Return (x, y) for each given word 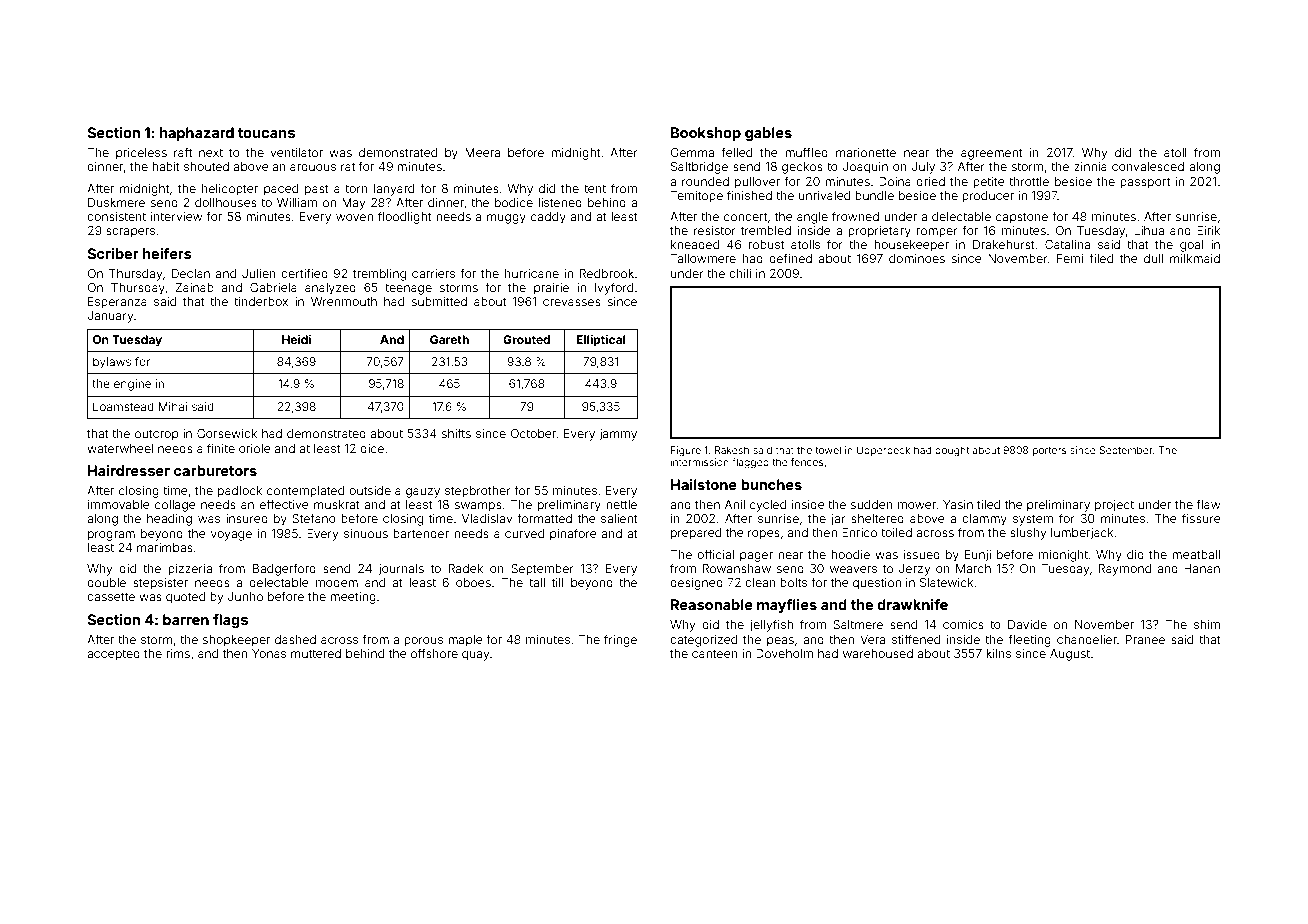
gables (768, 134)
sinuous (366, 533)
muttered (316, 653)
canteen (715, 653)
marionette (866, 152)
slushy (1028, 534)
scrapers (130, 233)
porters (1050, 451)
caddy (548, 218)
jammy (618, 435)
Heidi (296, 339)
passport (1145, 183)
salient (619, 518)
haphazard (197, 134)
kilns (998, 653)
